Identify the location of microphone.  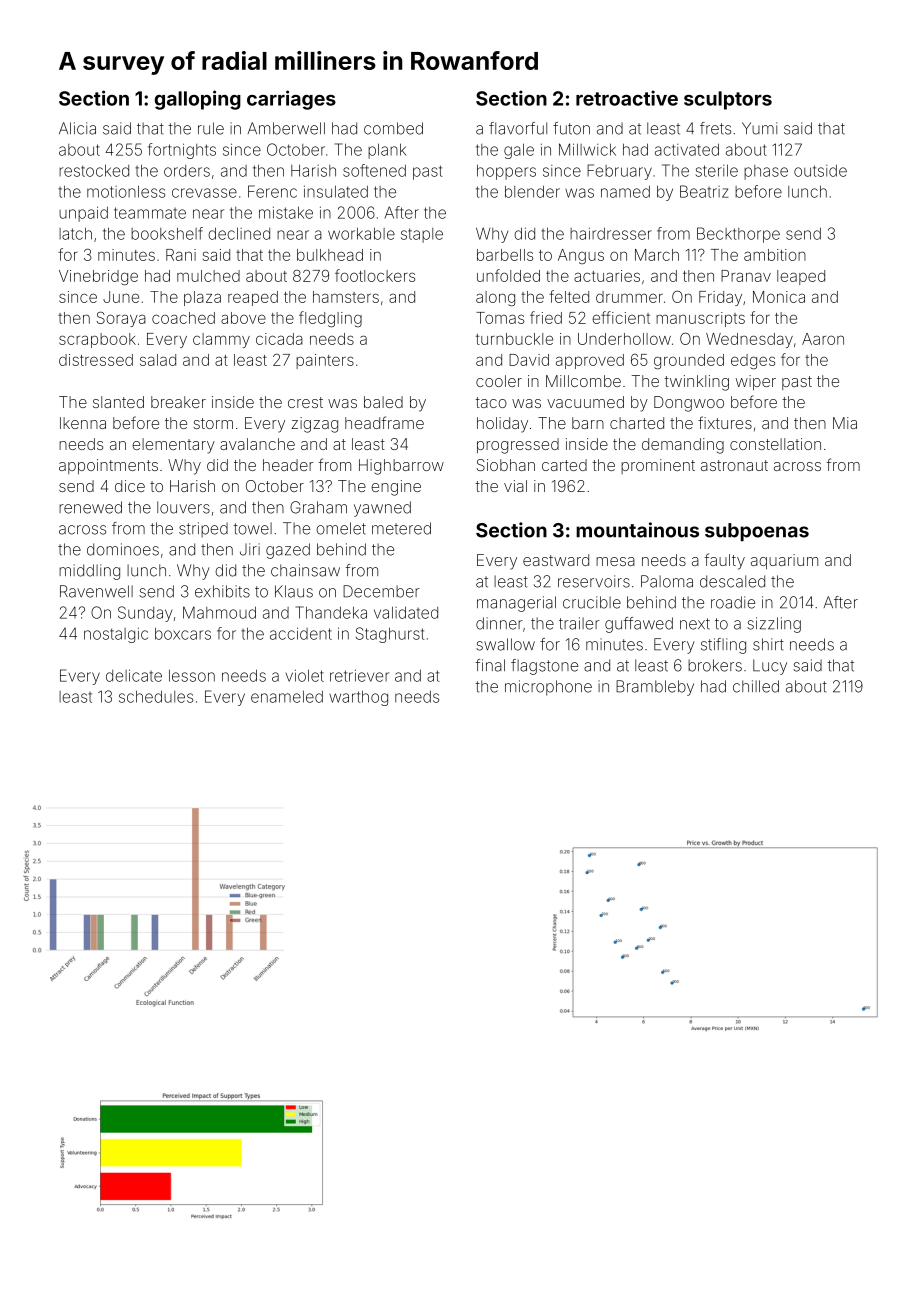
(548, 688).
